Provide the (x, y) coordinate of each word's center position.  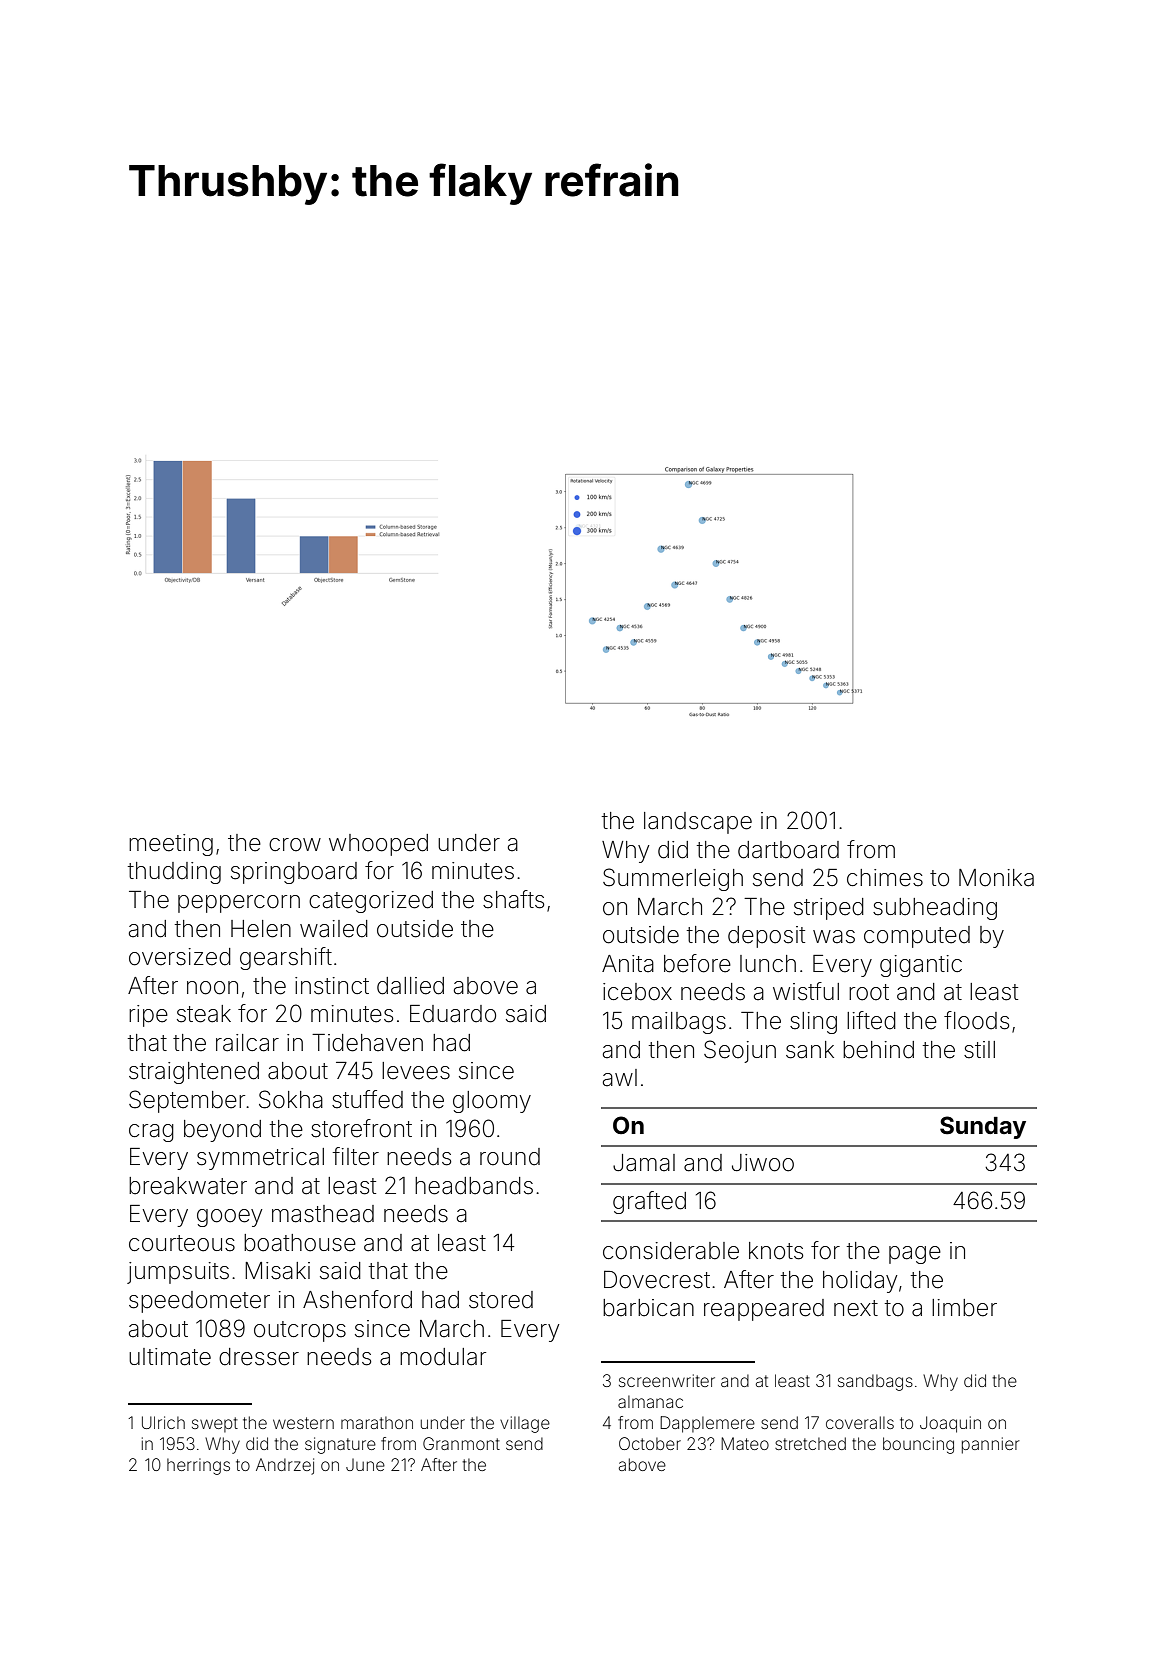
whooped (378, 845)
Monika (996, 878)
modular (443, 1357)
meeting (171, 845)
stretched (810, 1443)
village (525, 1424)
